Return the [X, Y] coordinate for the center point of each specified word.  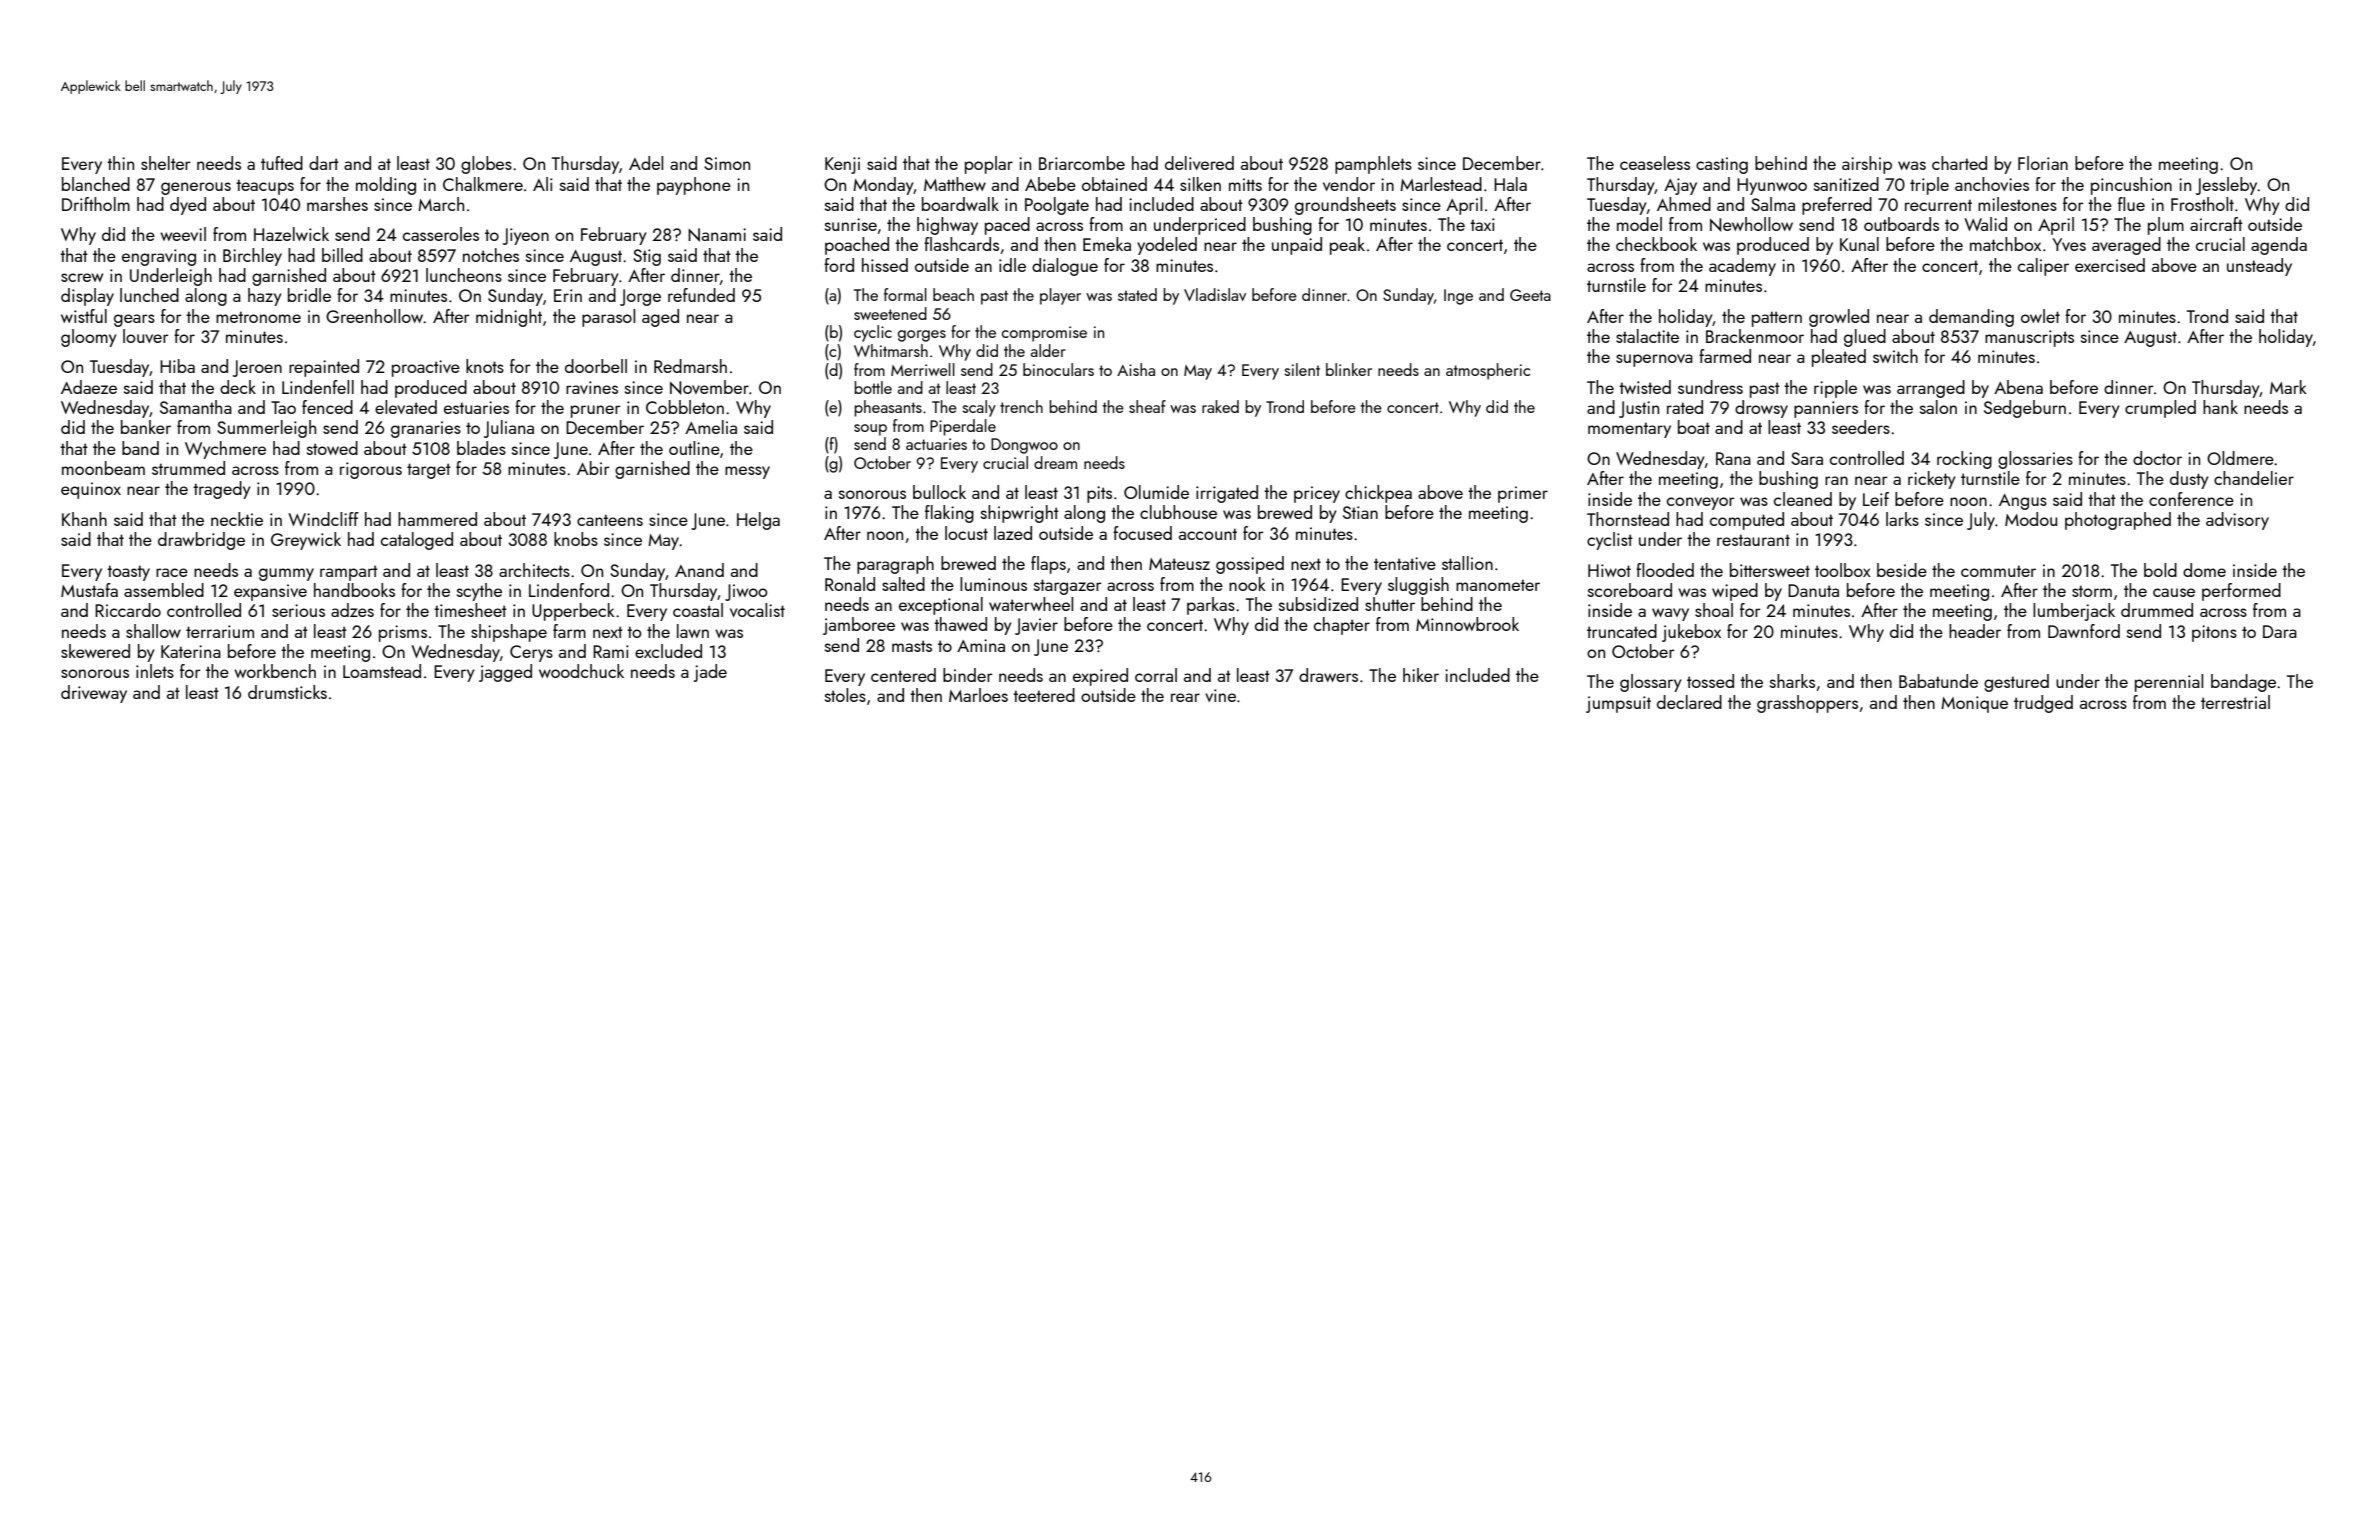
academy [1742, 267]
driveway [94, 694]
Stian [1360, 512]
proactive [426, 368]
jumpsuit [1618, 704]
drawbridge [201, 541]
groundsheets [1345, 206]
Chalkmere [483, 184]
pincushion [2131, 186]
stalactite [1647, 336]
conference [2191, 499]
